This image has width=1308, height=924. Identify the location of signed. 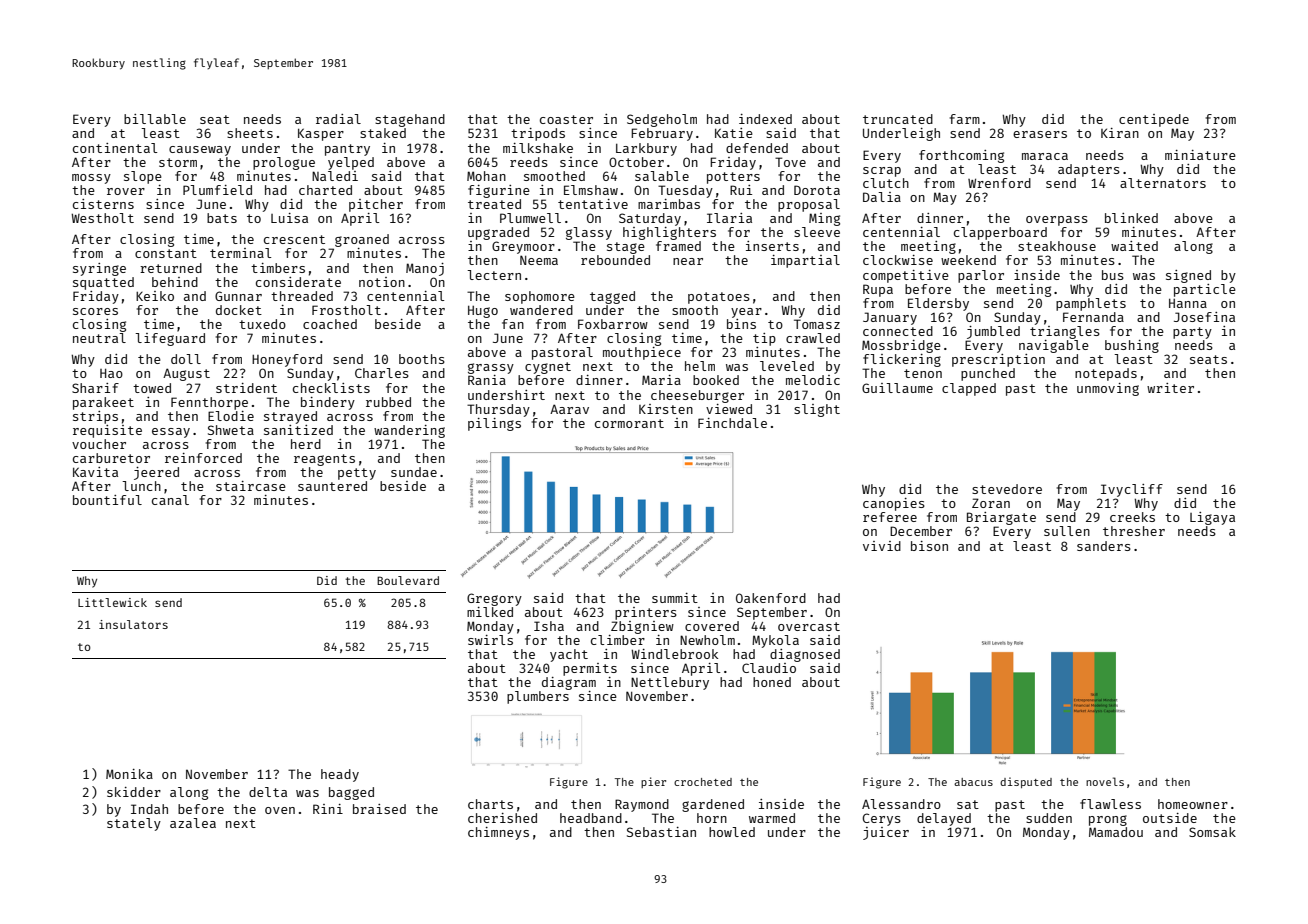
(1188, 276).
